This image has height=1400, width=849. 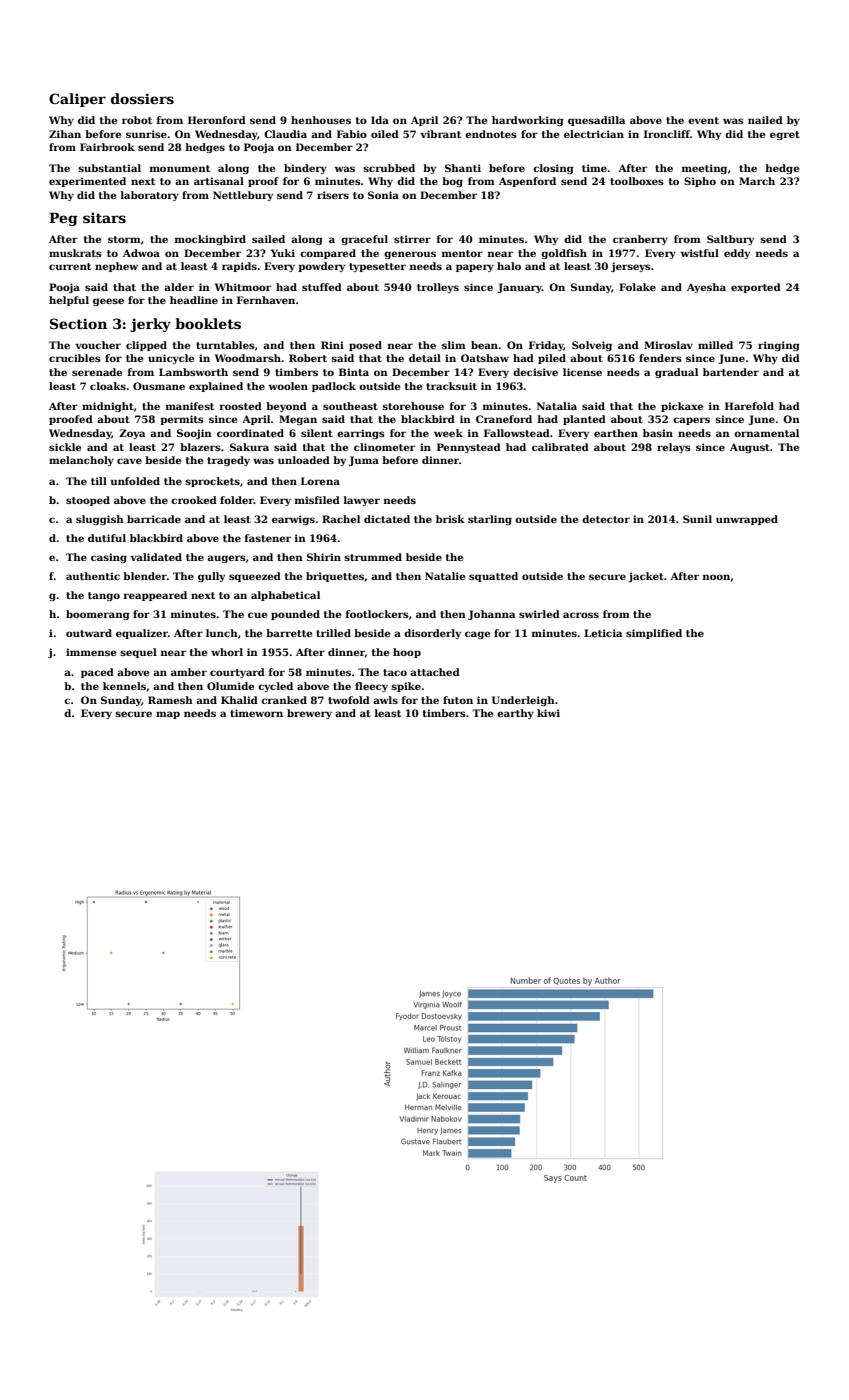 I want to click on earthy, so click(x=515, y=714).
